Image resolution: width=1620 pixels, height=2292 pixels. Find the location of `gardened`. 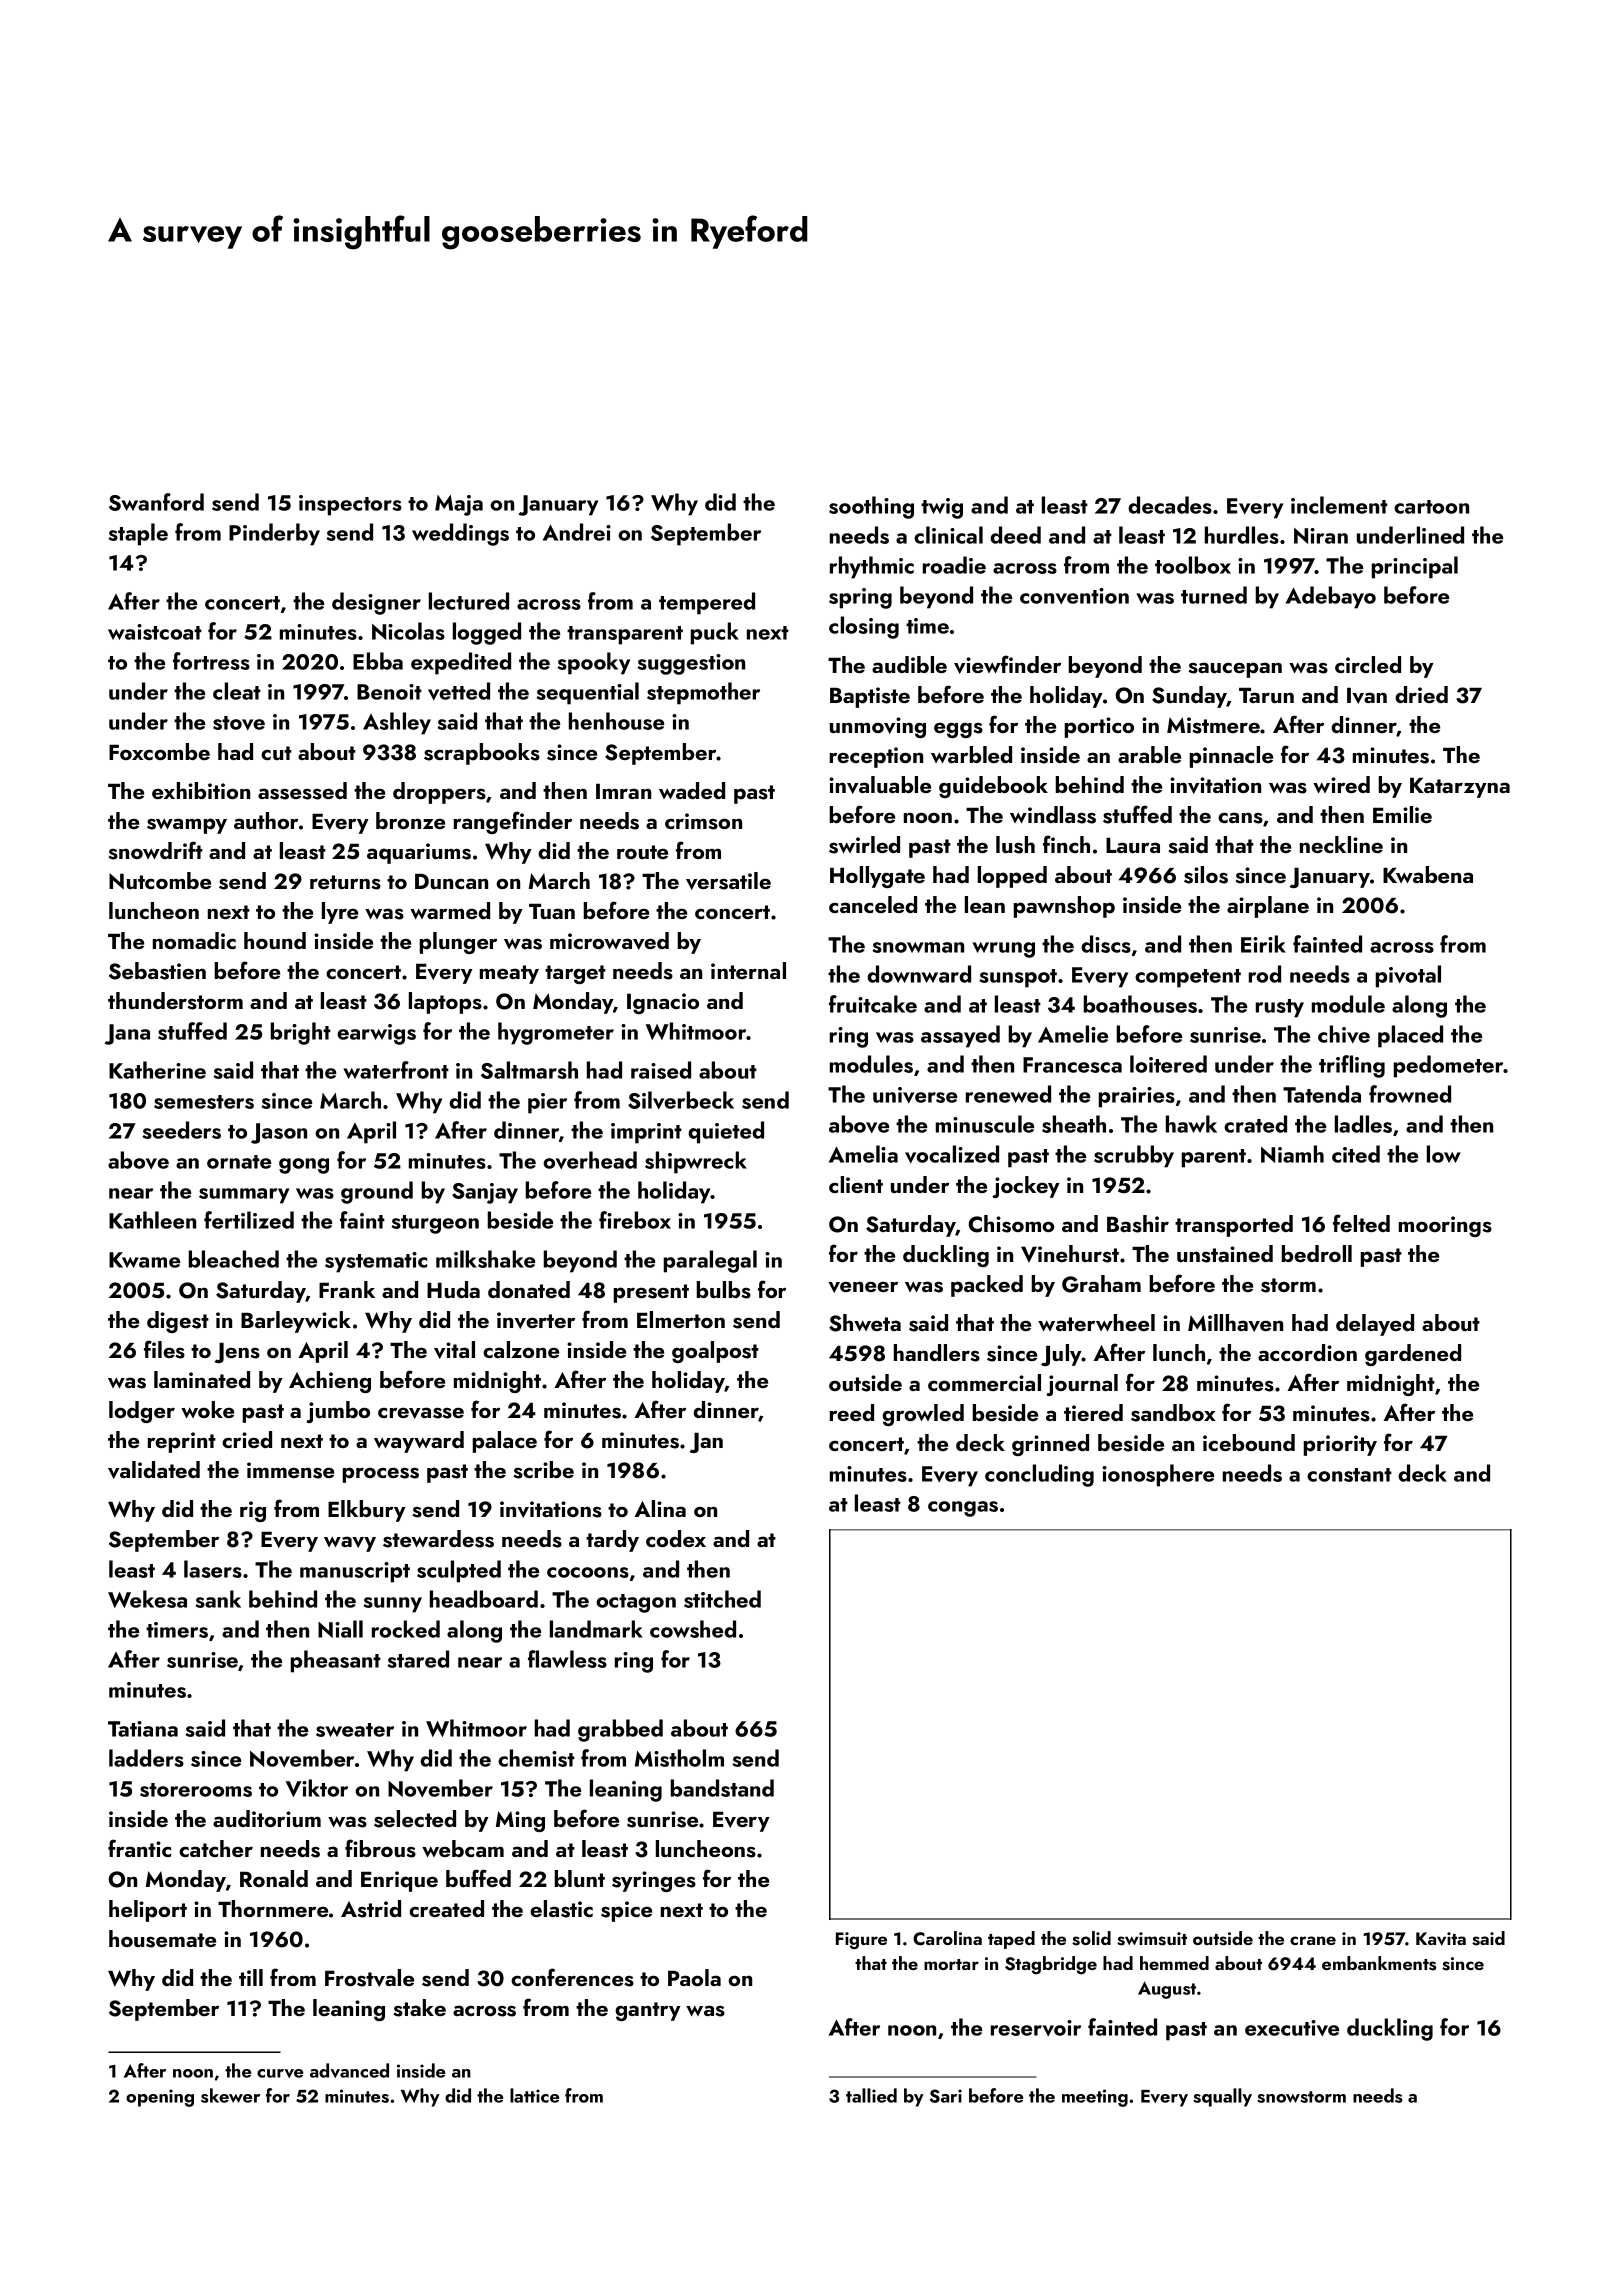

gardened is located at coordinates (1413, 1355).
